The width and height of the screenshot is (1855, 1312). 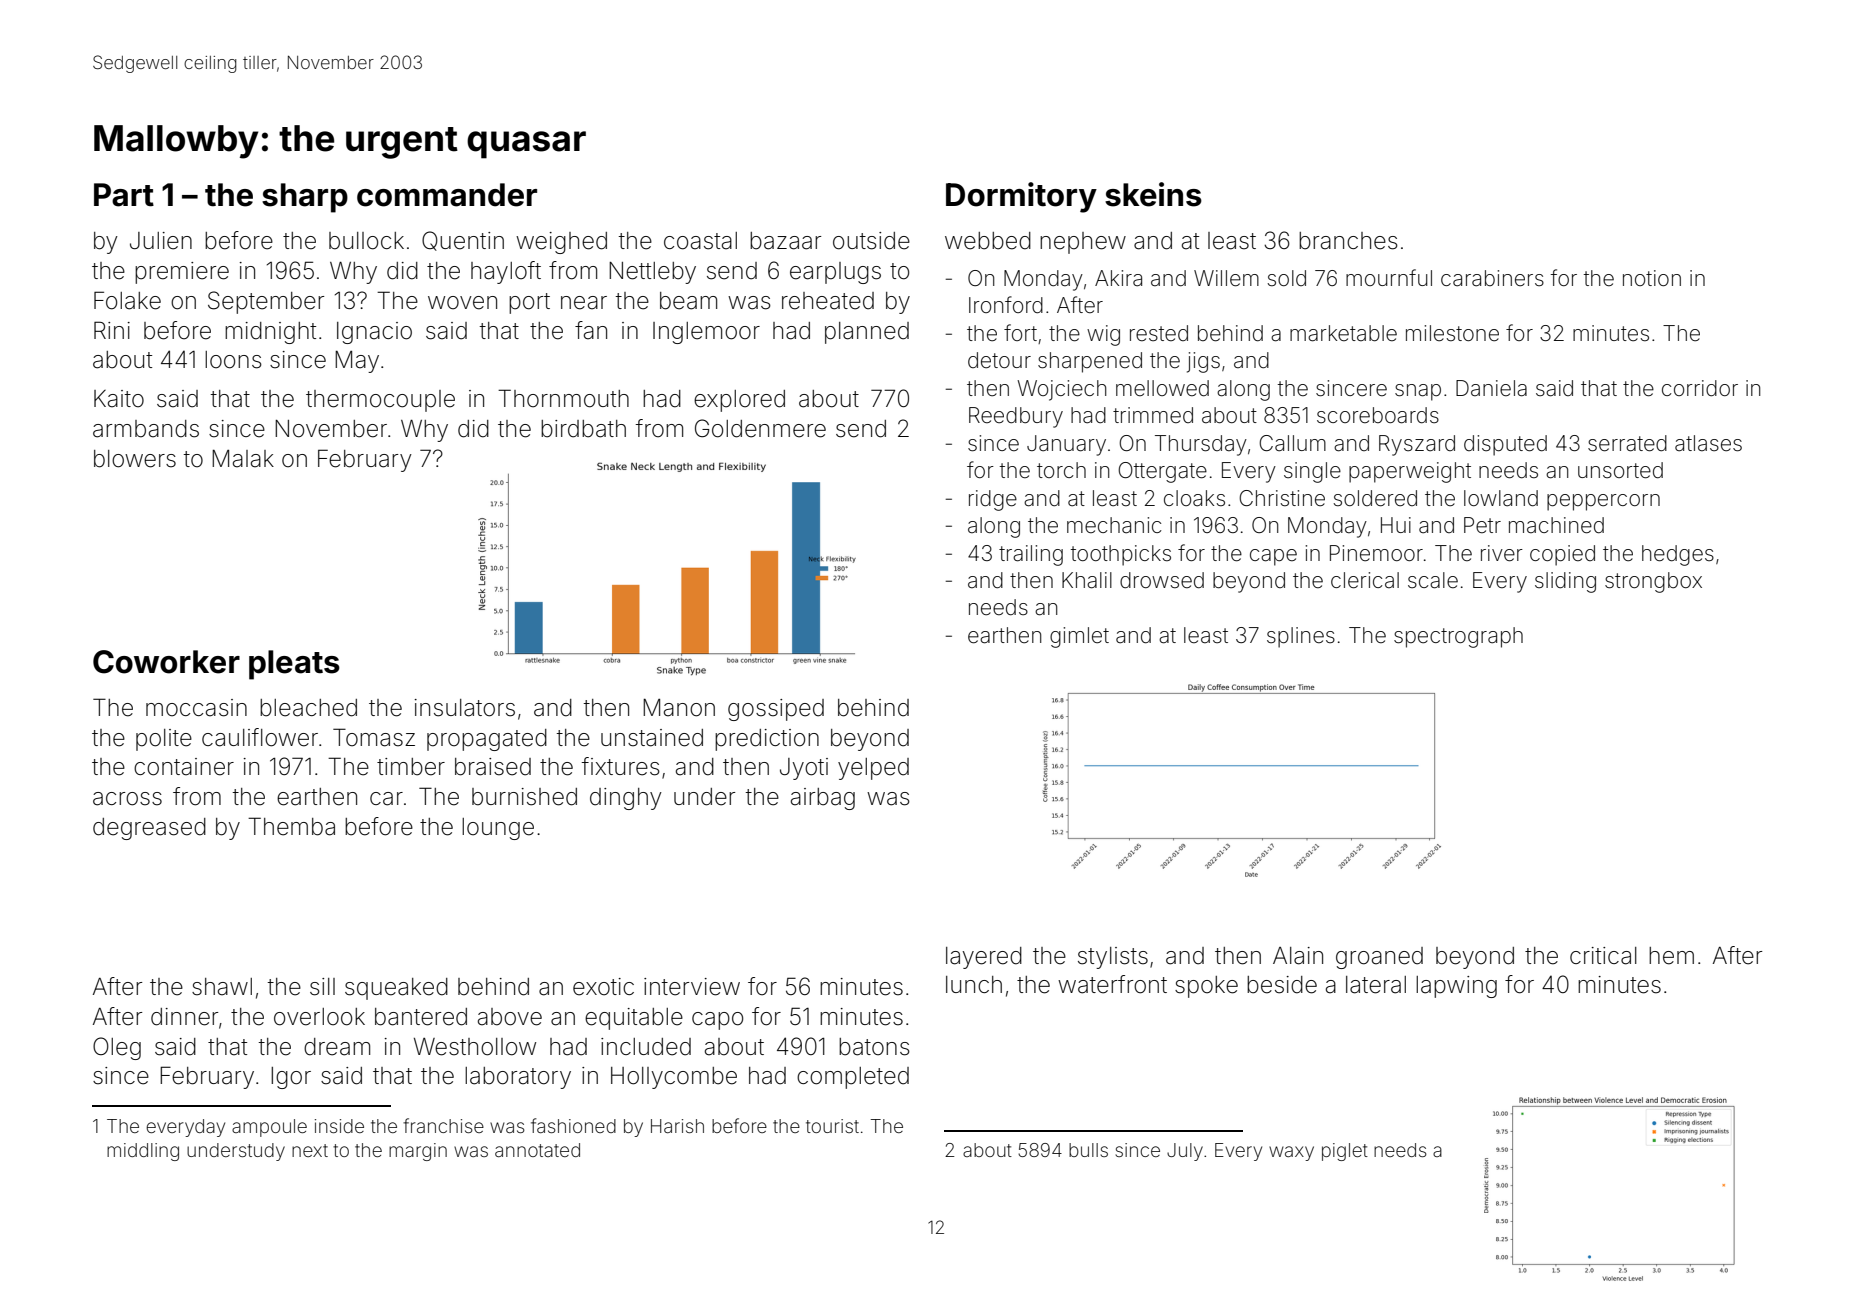 What do you see at coordinates (1083, 243) in the screenshot?
I see `nephew` at bounding box center [1083, 243].
